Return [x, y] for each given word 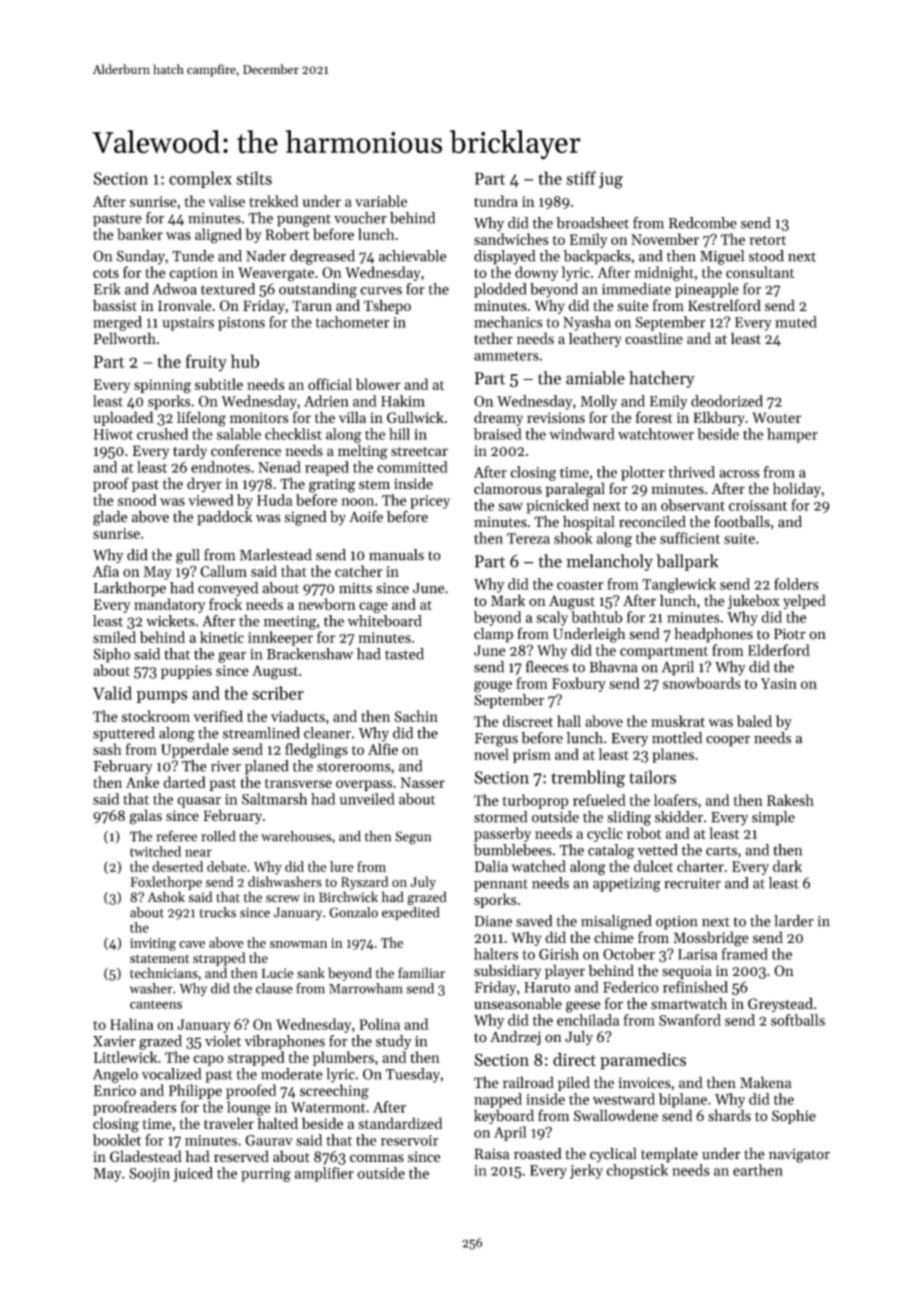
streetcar [419, 451]
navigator [799, 1155]
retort [768, 240]
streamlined [261, 733]
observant [693, 505]
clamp [493, 635]
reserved [241, 1156]
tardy [190, 451]
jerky [586, 1171]
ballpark [687, 562]
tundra [496, 201]
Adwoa [175, 289]
